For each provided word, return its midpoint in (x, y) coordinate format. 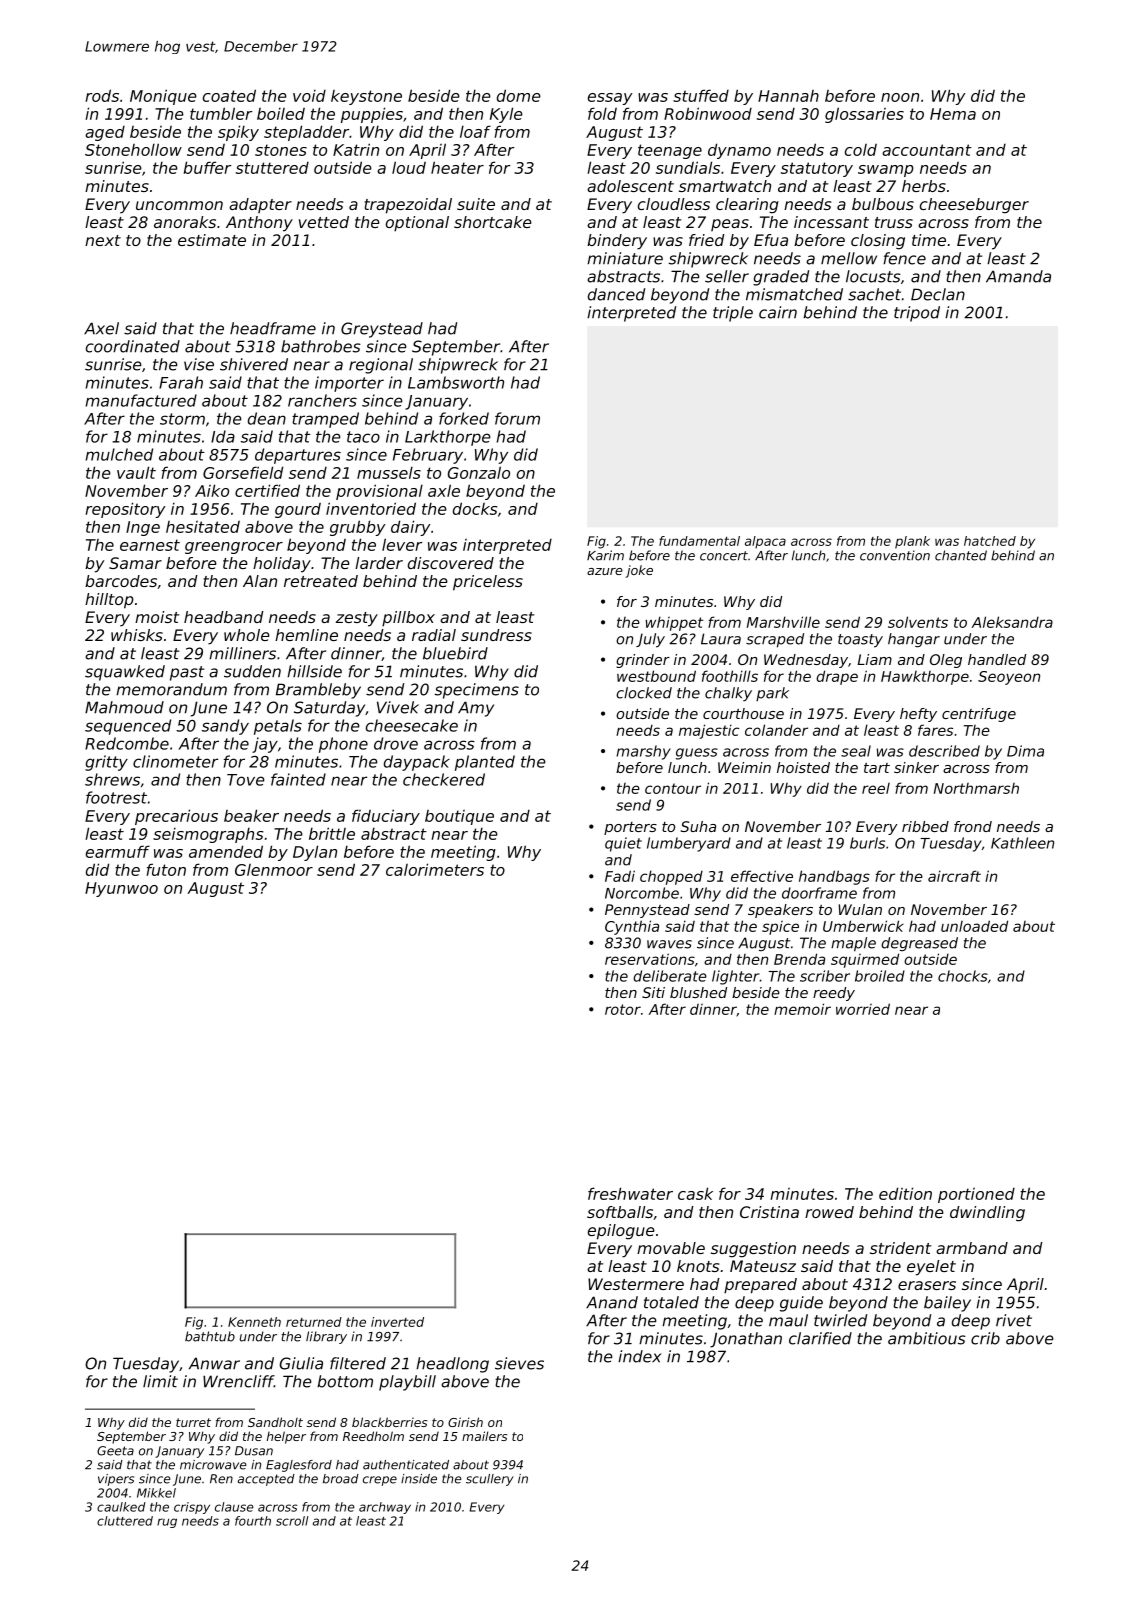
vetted (324, 222)
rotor (623, 1009)
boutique (459, 817)
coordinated (133, 346)
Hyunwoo (121, 889)
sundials (688, 167)
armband (972, 1248)
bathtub (210, 1336)
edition (905, 1193)
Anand (612, 1302)
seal (856, 751)
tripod (917, 314)
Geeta (115, 1451)
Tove (246, 780)
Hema (953, 114)
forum (517, 418)
